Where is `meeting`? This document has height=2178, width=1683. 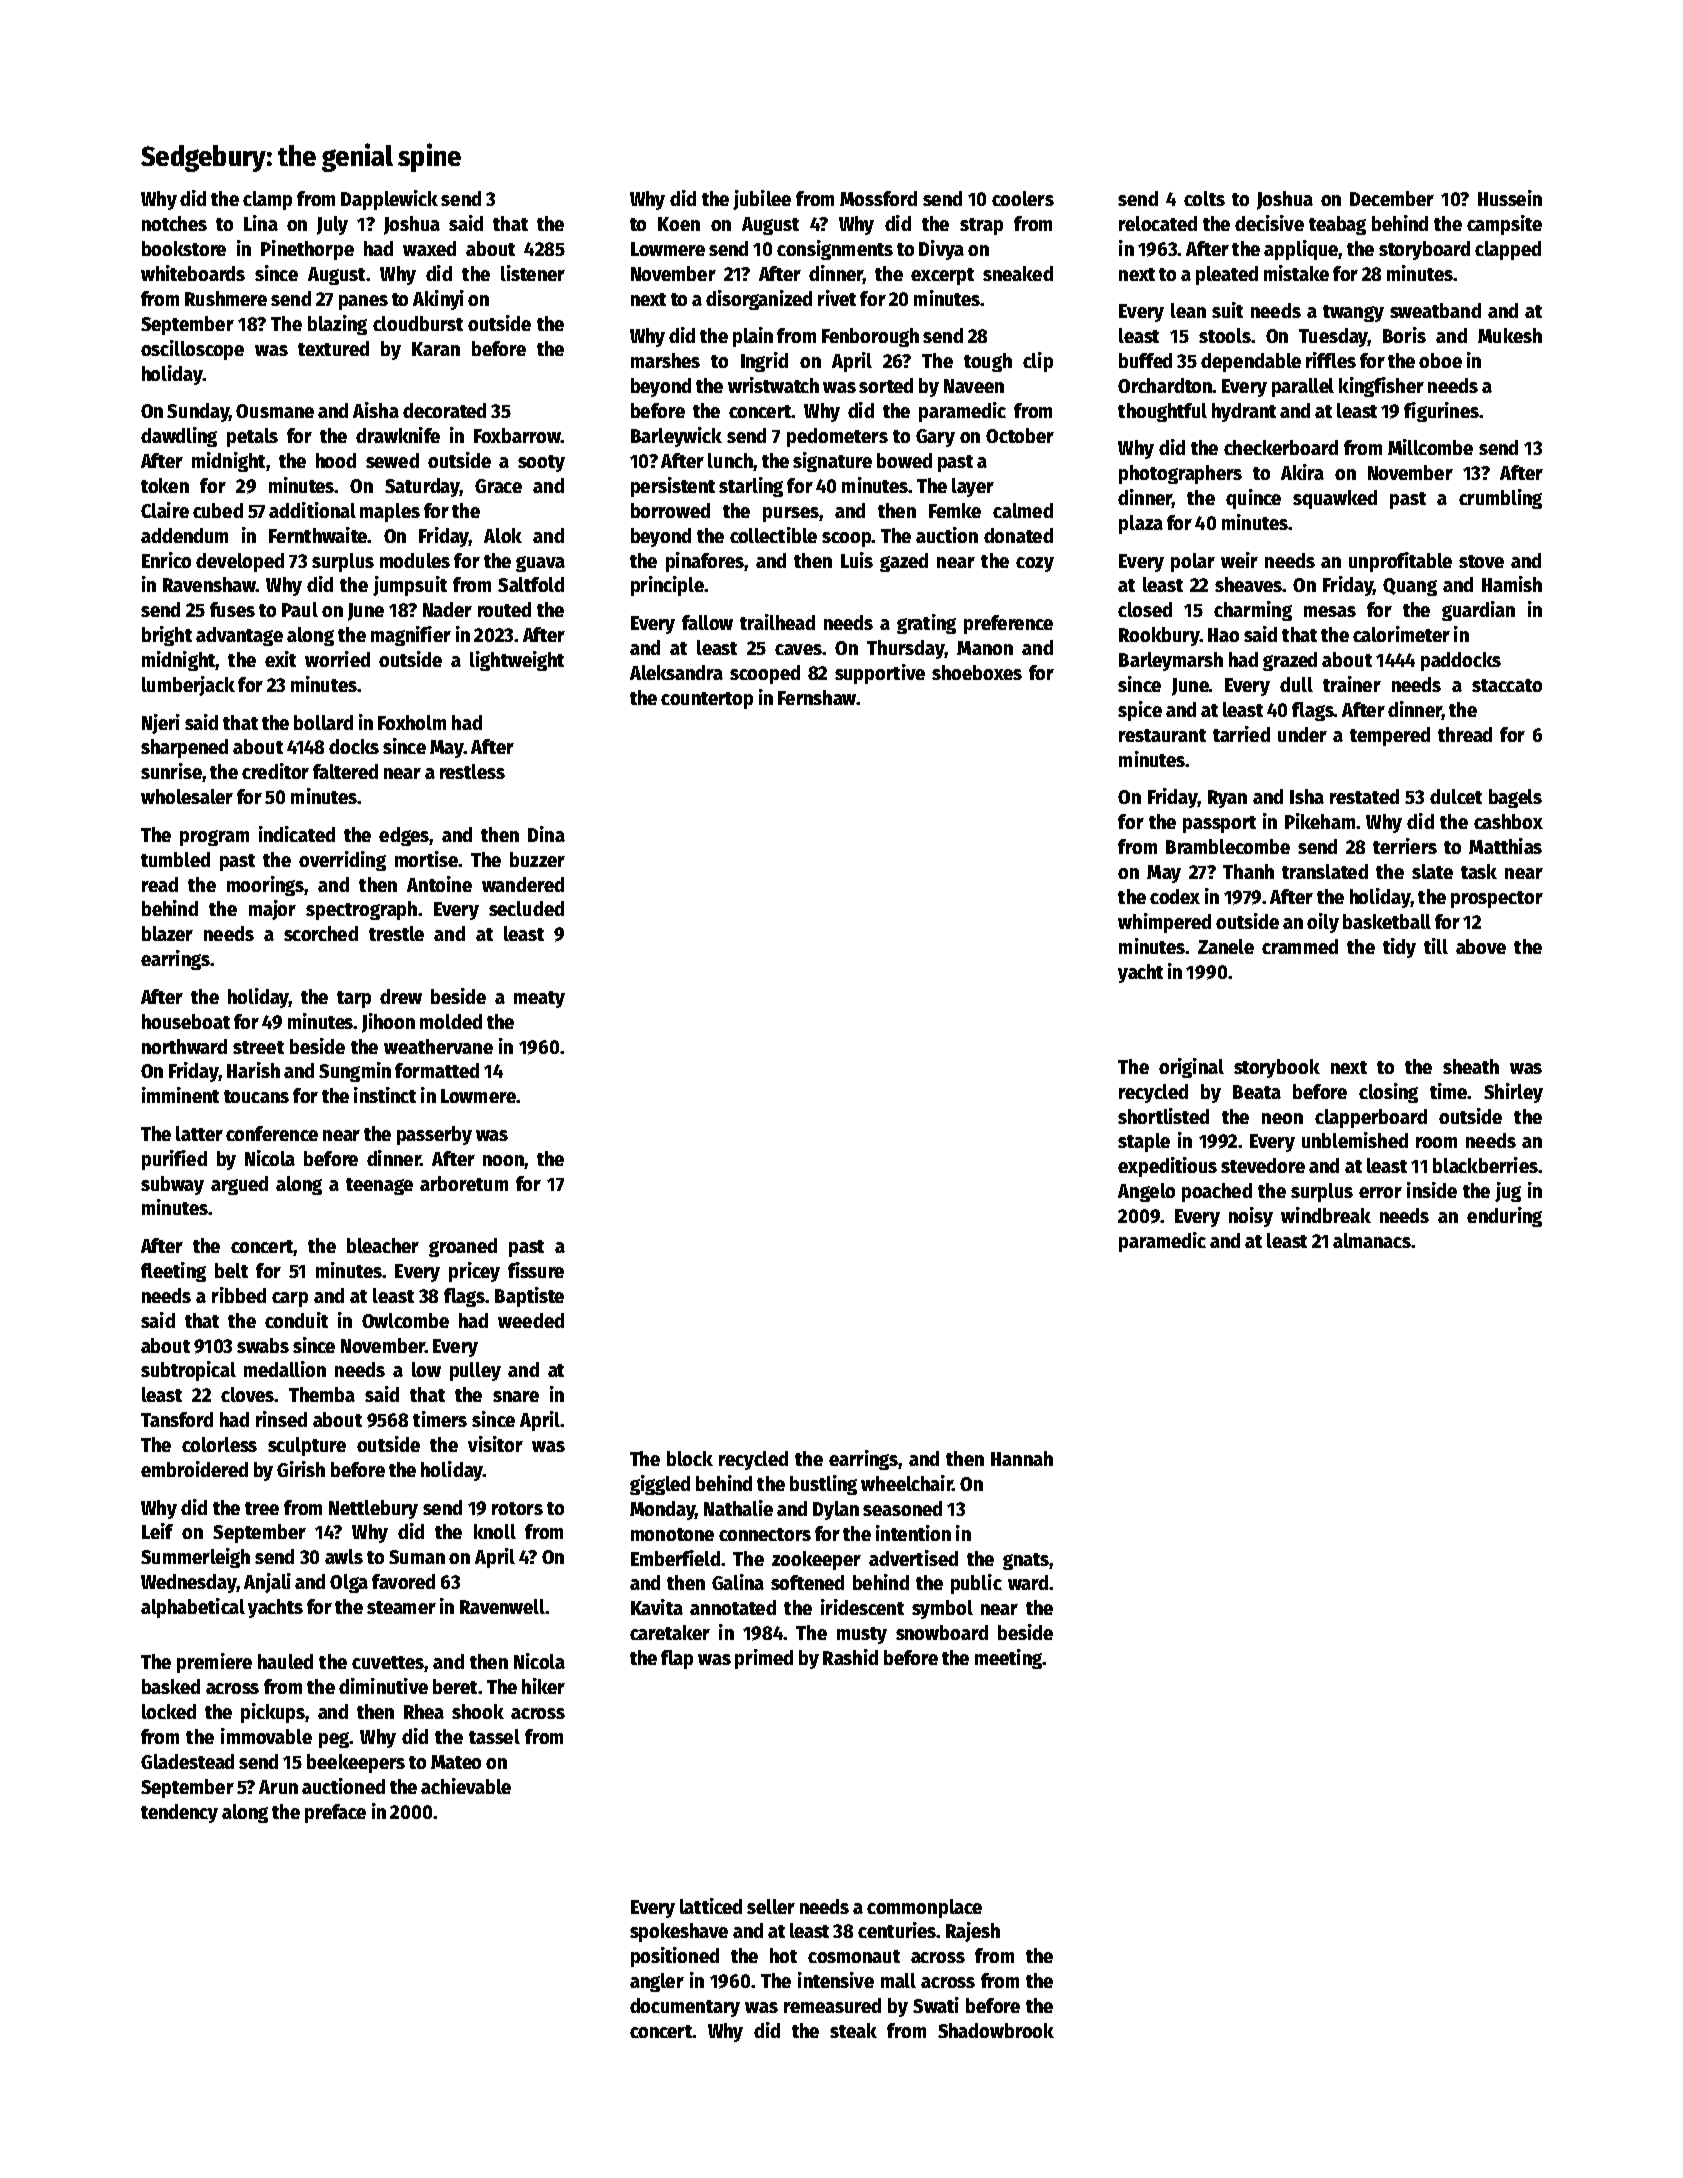 meeting is located at coordinates (1008, 1659).
